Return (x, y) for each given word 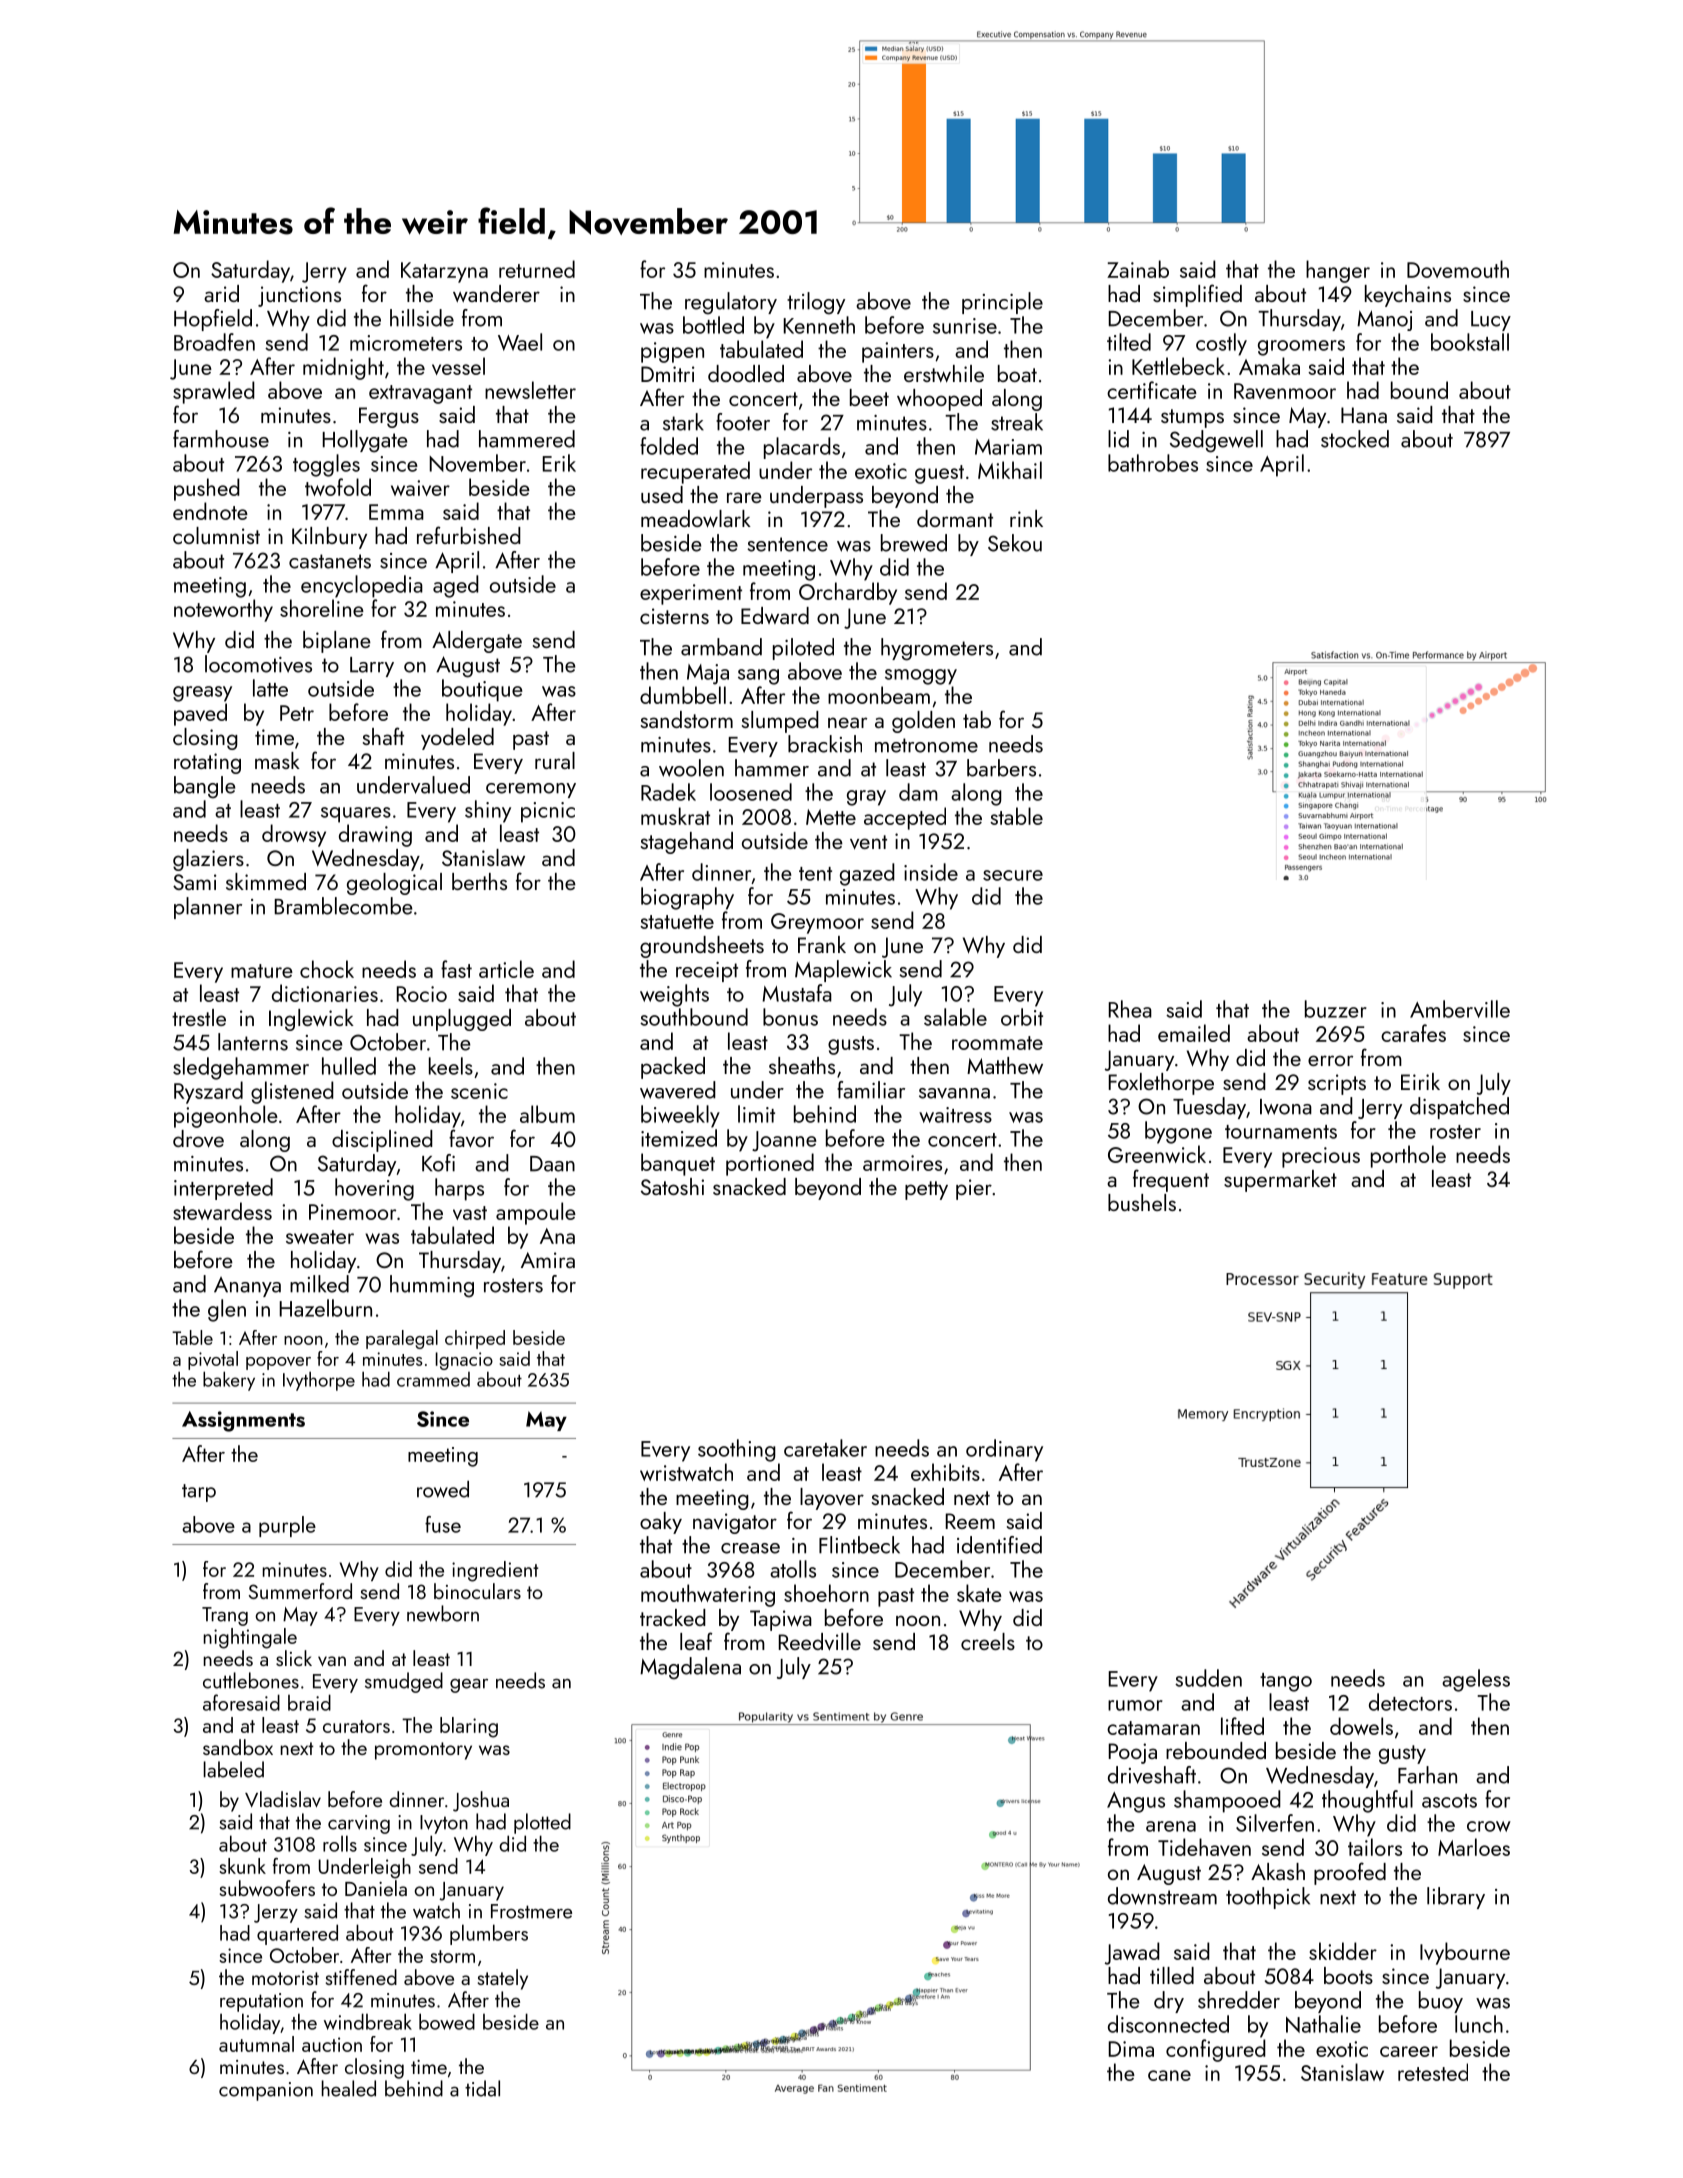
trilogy (816, 303)
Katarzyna (444, 272)
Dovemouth (1458, 269)
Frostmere (531, 1911)
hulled (349, 1066)
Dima (1131, 2049)
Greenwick (1157, 1154)
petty (926, 1190)
